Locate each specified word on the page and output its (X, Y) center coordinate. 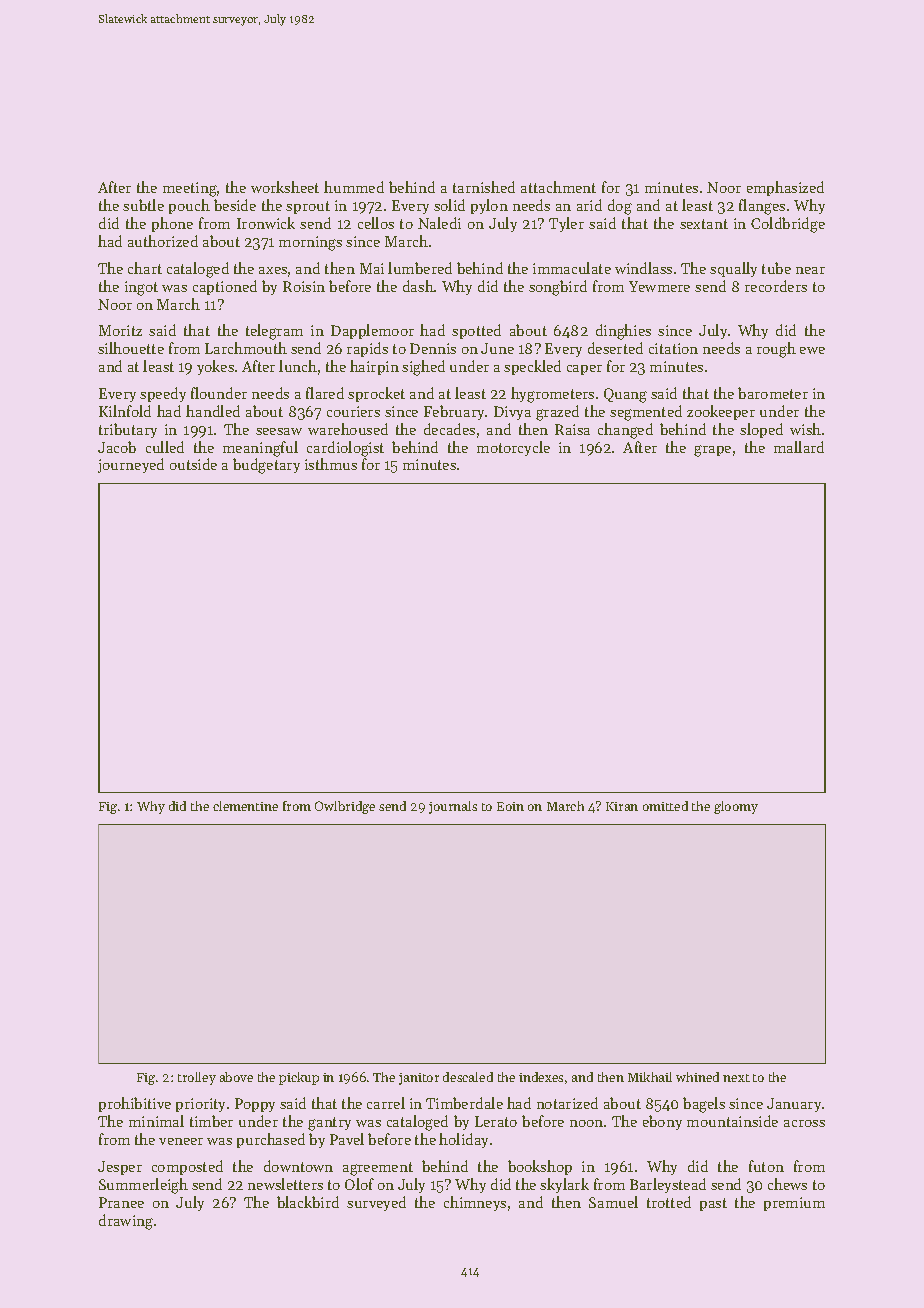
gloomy (736, 807)
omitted (665, 806)
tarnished (484, 187)
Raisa (572, 429)
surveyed (376, 1203)
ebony (662, 1122)
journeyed (131, 465)
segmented (646, 413)
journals (453, 807)
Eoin (510, 806)
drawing (126, 1222)
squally (733, 269)
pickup (299, 1078)
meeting (190, 189)
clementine (245, 806)
